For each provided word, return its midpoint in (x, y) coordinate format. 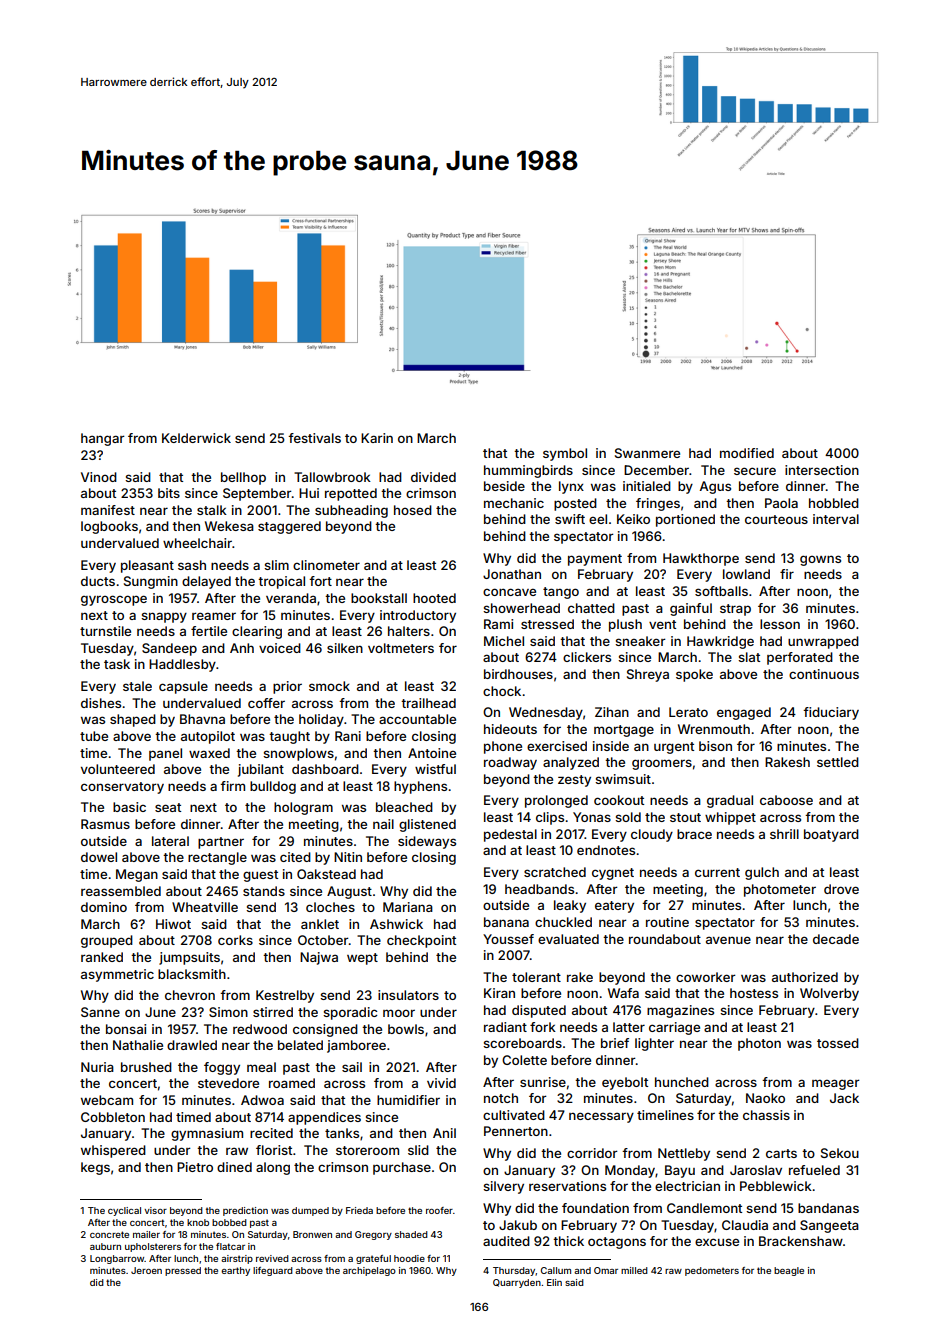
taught (289, 737)
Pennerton (516, 1131)
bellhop (243, 478)
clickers (587, 657)
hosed (413, 510)
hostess (754, 993)
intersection (822, 470)
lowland (746, 574)
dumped (310, 1211)
